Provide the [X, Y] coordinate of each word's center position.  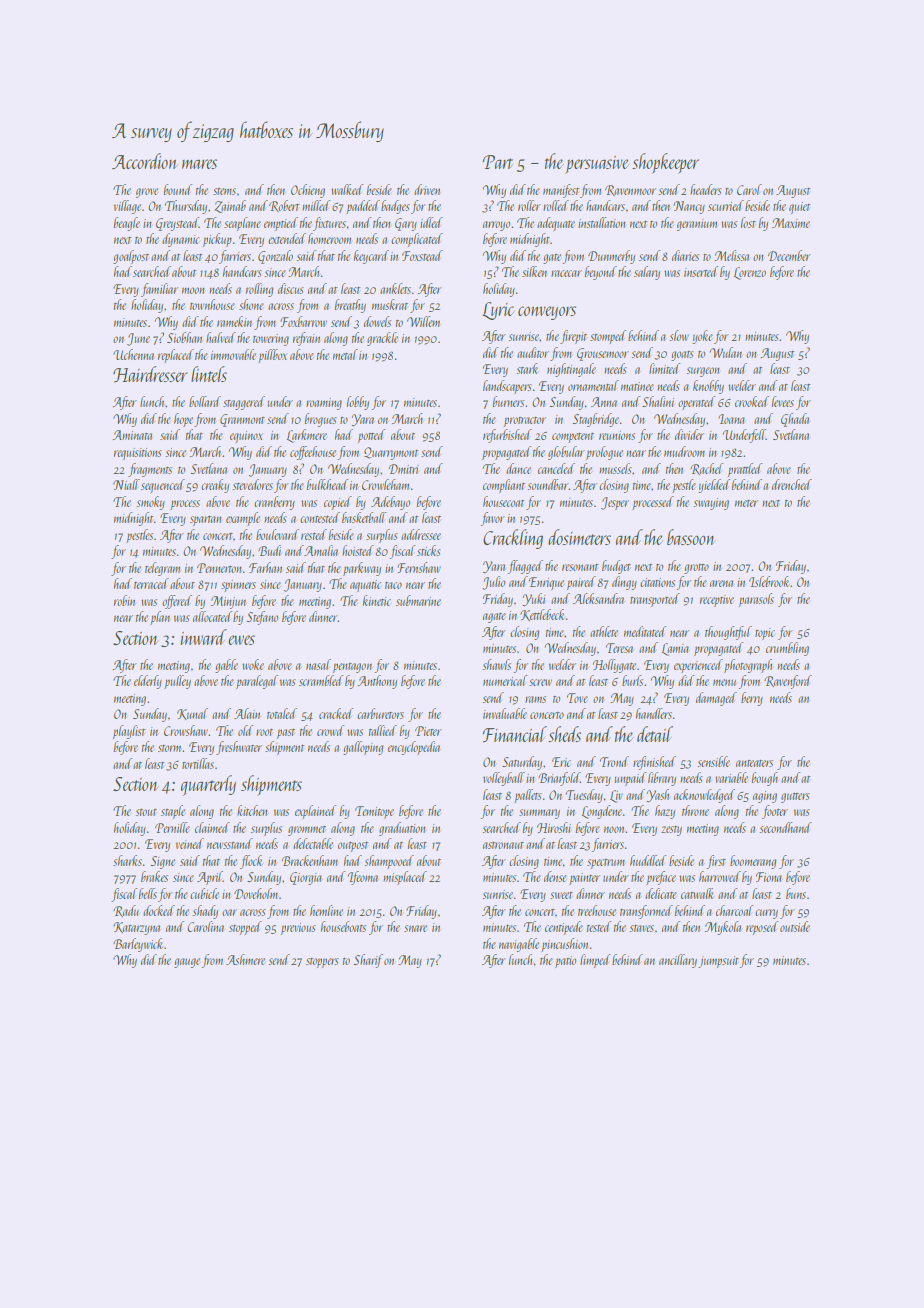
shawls [497, 664]
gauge [187, 963]
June [138, 339]
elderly [148, 682]
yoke [702, 337]
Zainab [230, 206]
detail [655, 734]
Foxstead [422, 255]
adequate [556, 224]
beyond [601, 273]
